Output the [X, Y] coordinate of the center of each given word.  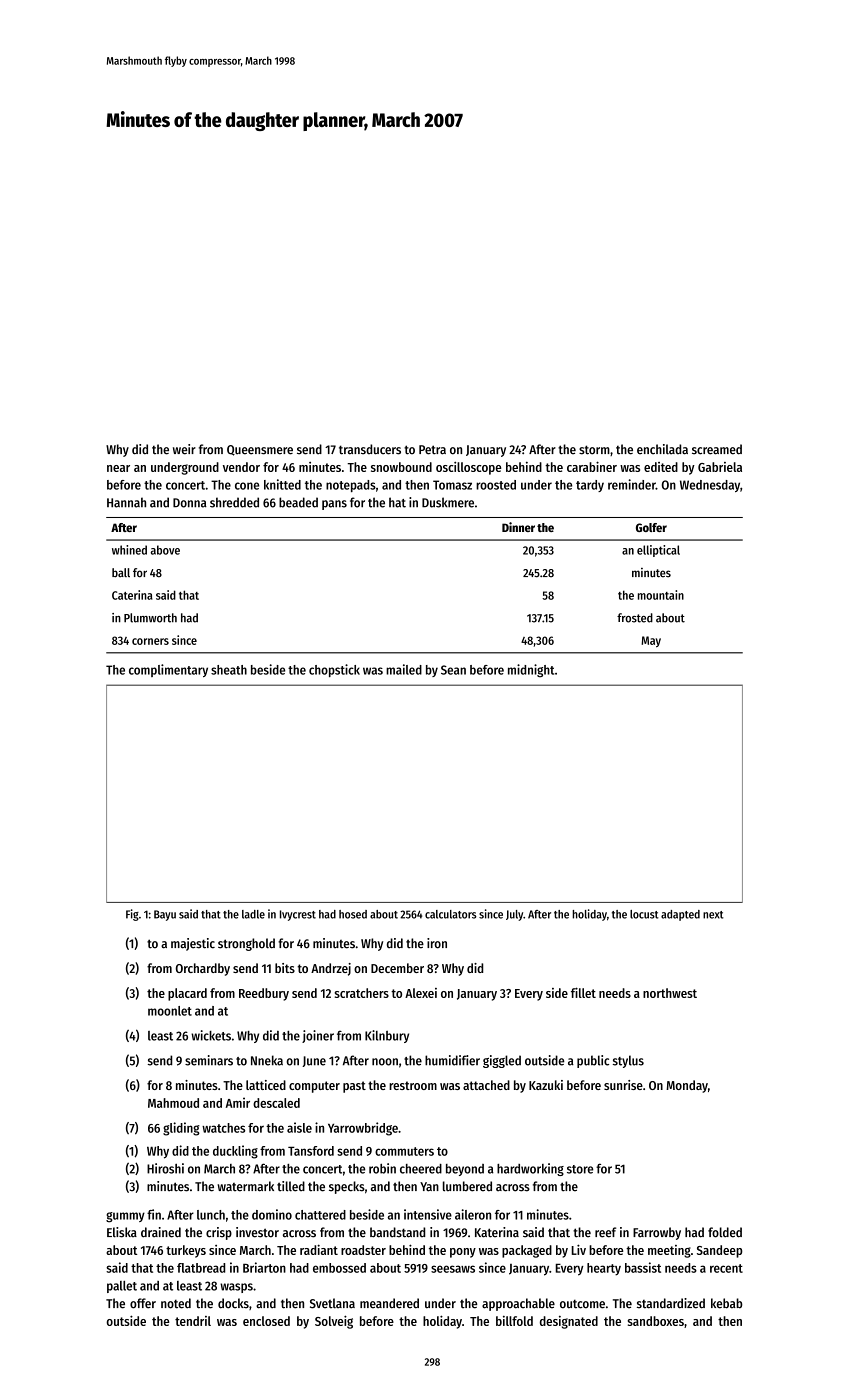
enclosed [266, 1321]
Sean [453, 670]
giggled [502, 1061]
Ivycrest [298, 915]
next [713, 915]
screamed [717, 449]
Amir [238, 1102]
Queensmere [260, 450]
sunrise [623, 1085]
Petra [432, 450]
